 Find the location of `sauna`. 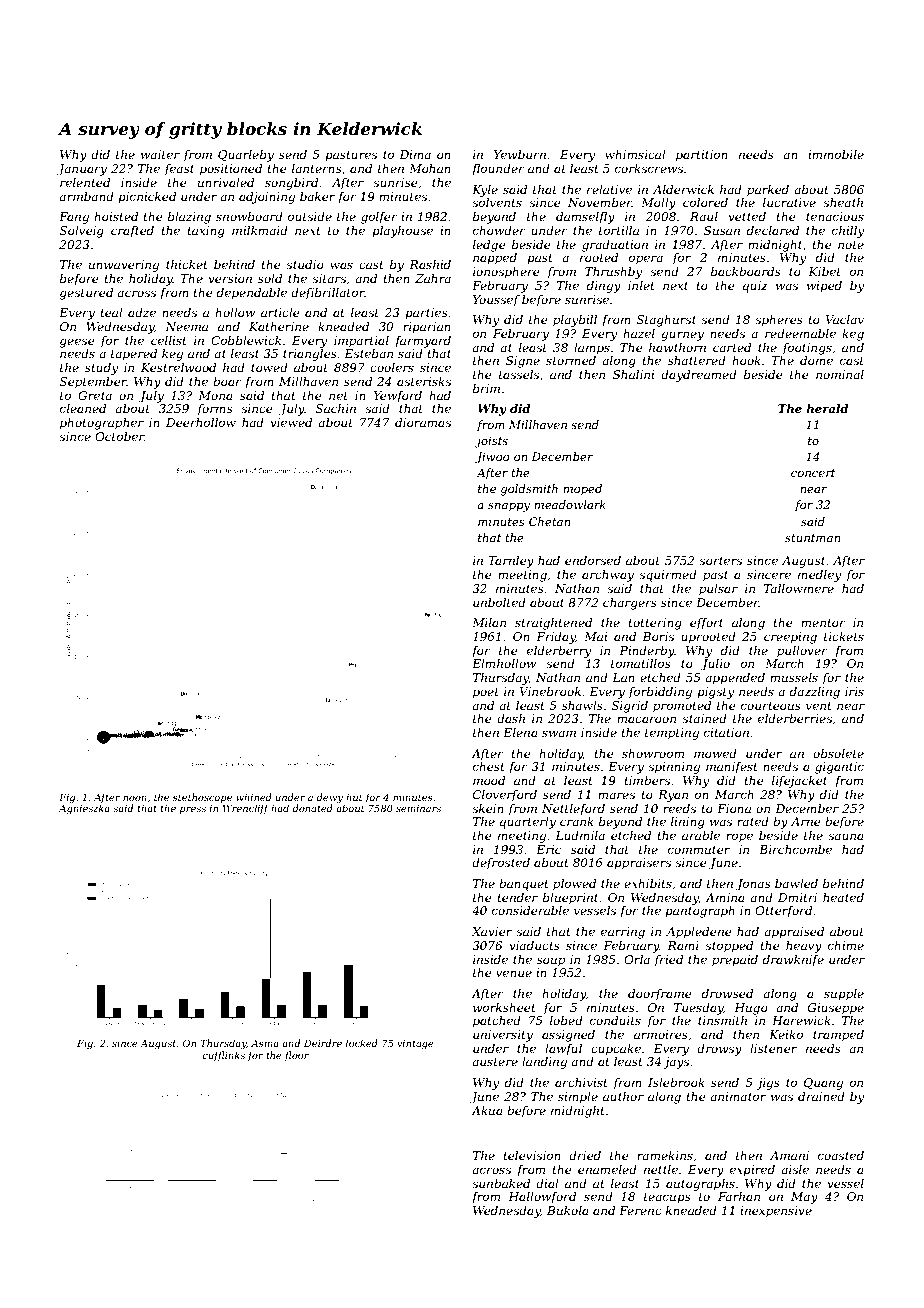

sauna is located at coordinates (846, 836).
